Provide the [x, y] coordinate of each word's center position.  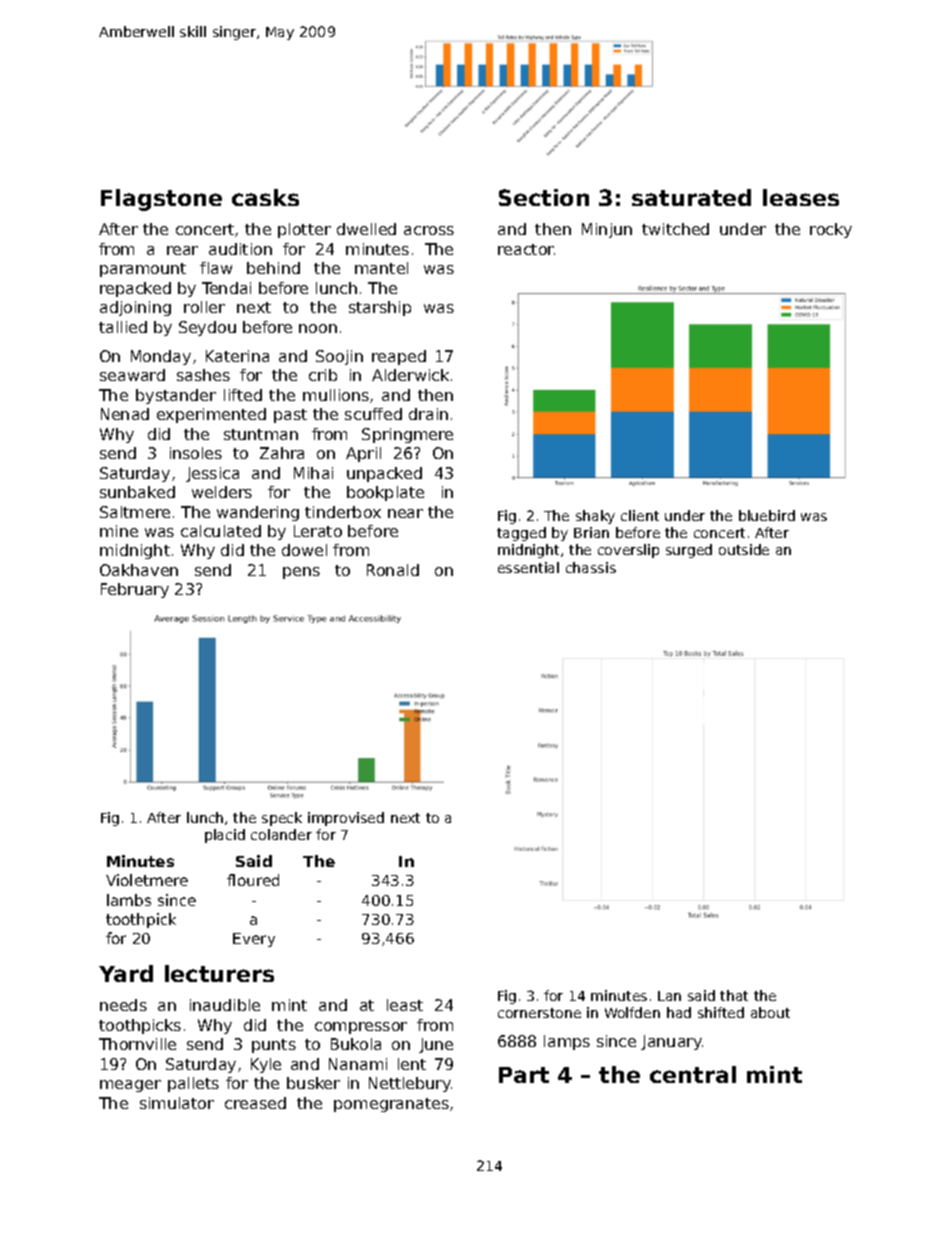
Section [544, 197]
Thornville [137, 1044]
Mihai [313, 473]
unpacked [384, 474]
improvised [346, 819]
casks [265, 197]
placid [225, 836]
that [734, 995]
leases [801, 197]
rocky [831, 230]
